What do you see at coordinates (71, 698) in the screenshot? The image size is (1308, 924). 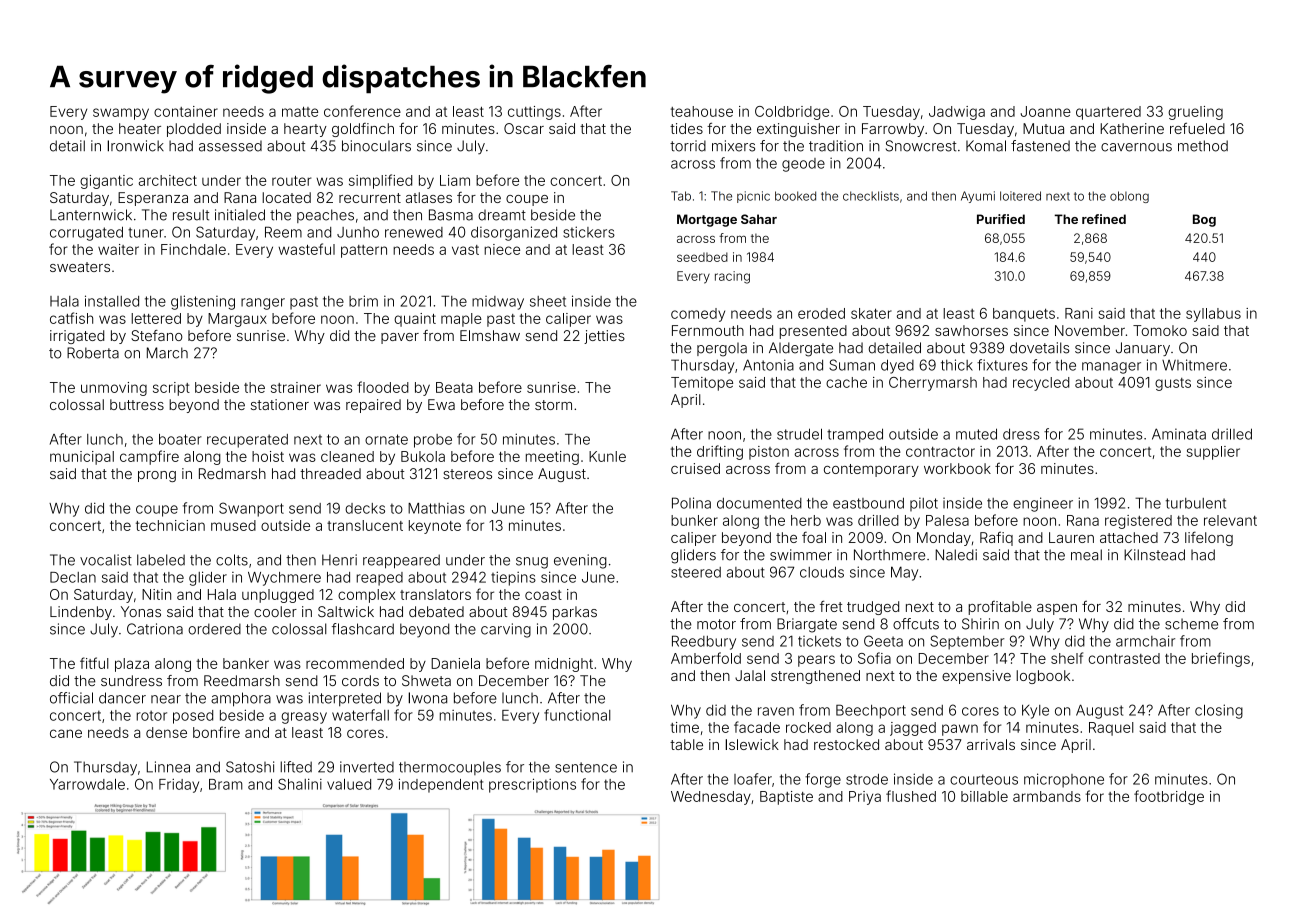 I see `official` at bounding box center [71, 698].
